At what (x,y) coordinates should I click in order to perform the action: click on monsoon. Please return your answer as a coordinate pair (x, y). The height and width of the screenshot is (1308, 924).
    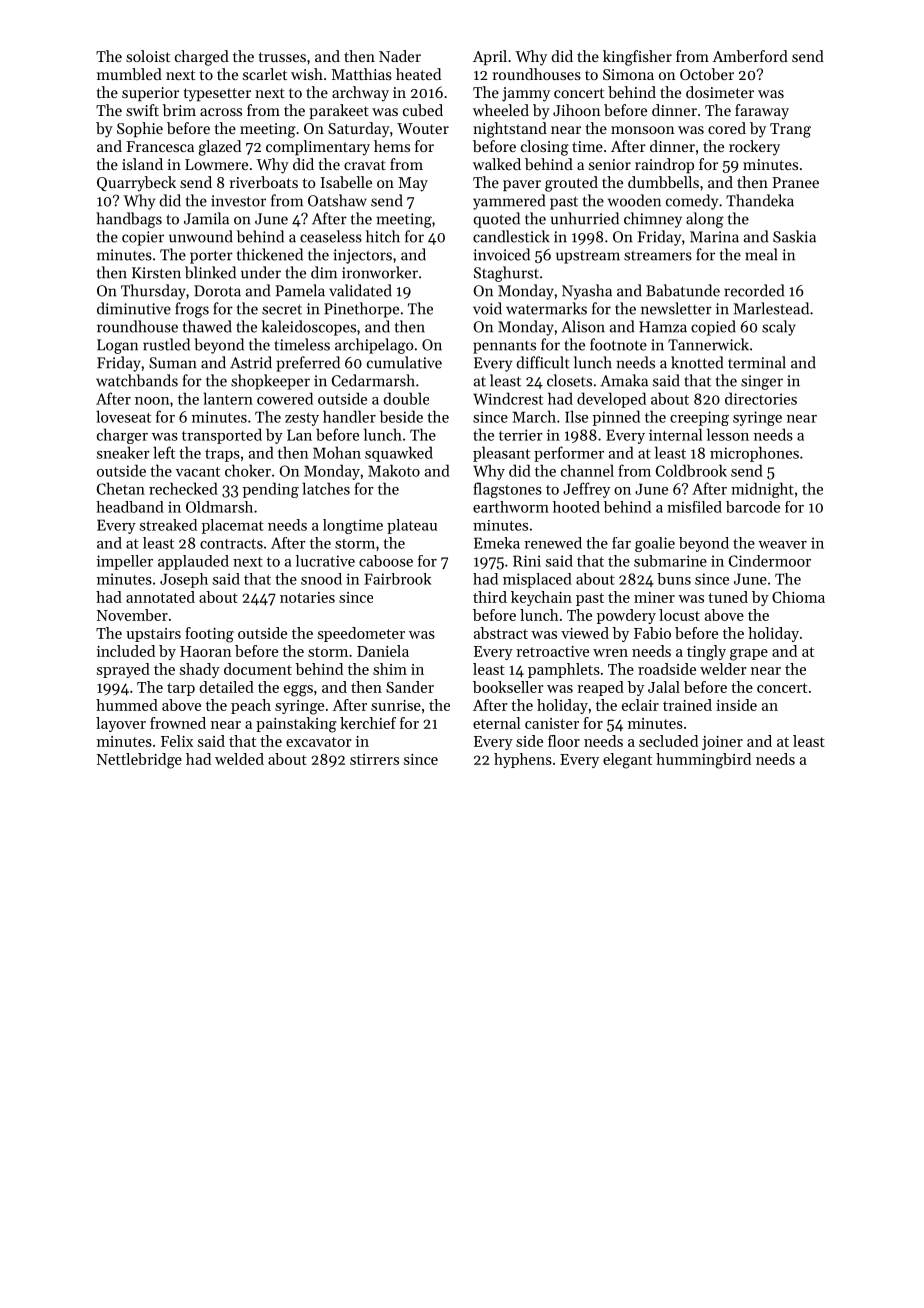
    Looking at the image, I should click on (643, 130).
